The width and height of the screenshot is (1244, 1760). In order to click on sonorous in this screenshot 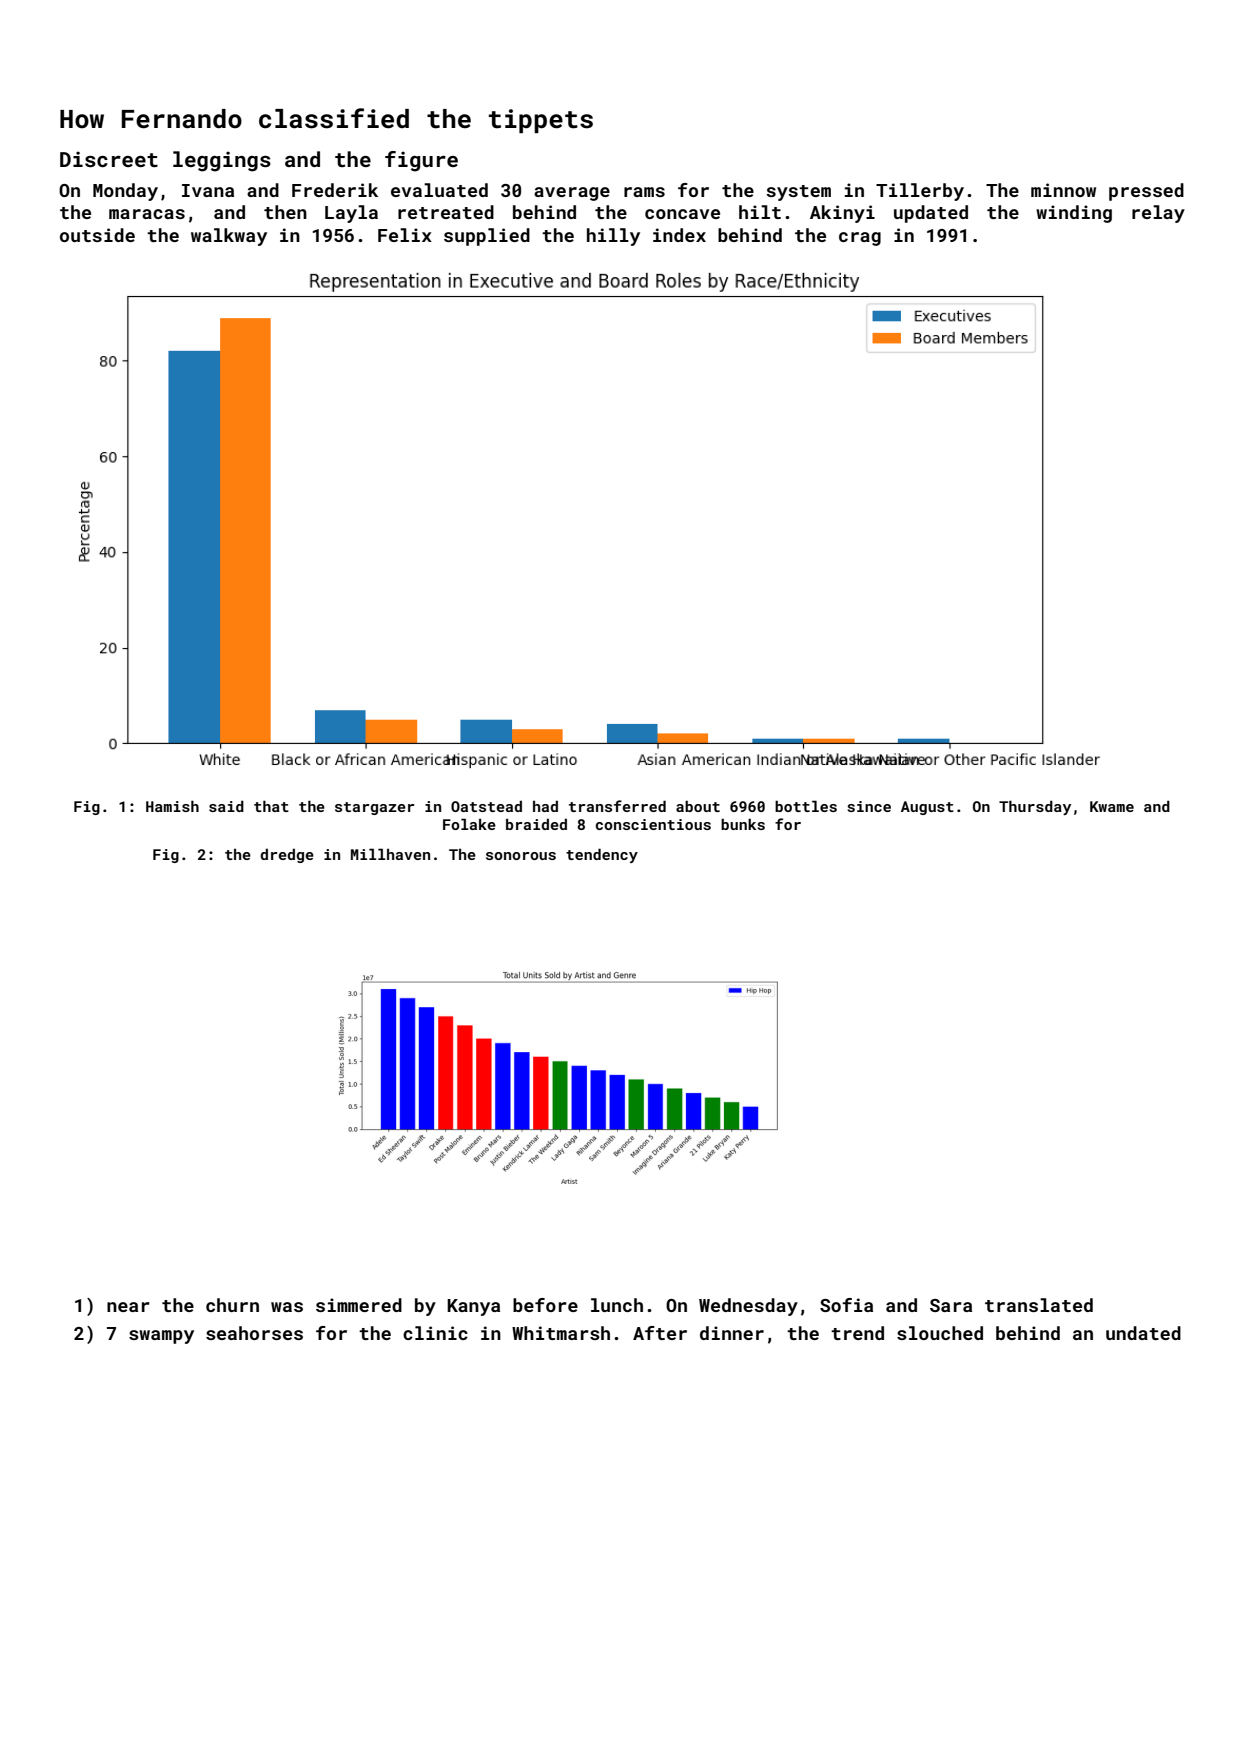, I will do `click(521, 856)`.
